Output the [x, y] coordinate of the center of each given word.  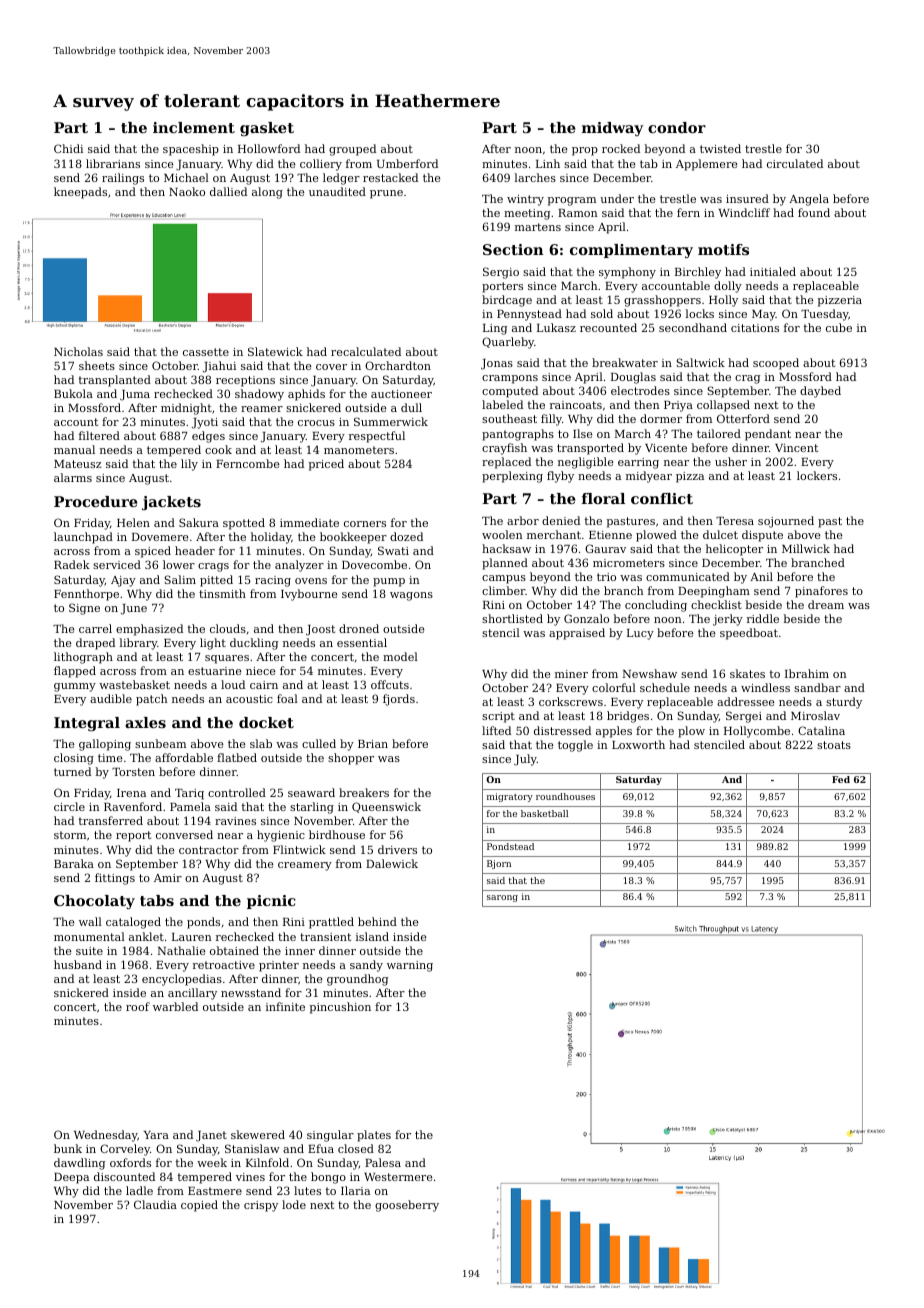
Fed [841, 779]
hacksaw [506, 548]
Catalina [821, 730]
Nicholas [78, 351]
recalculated [366, 351]
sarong [502, 898]
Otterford [743, 418]
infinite [285, 1006]
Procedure [96, 501]
